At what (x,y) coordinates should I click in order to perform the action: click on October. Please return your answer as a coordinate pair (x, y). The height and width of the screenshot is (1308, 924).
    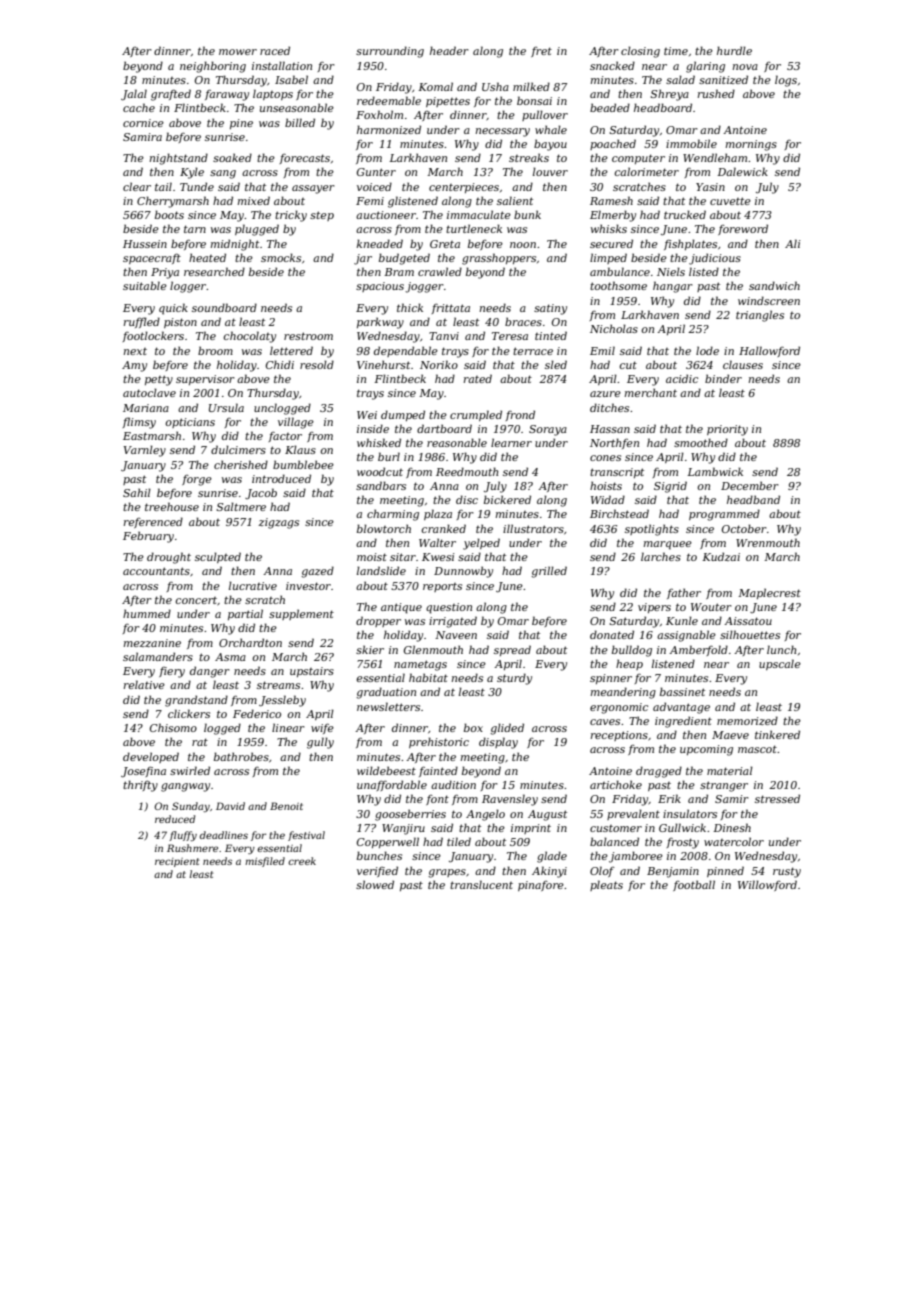
    Looking at the image, I should click on (744, 528).
